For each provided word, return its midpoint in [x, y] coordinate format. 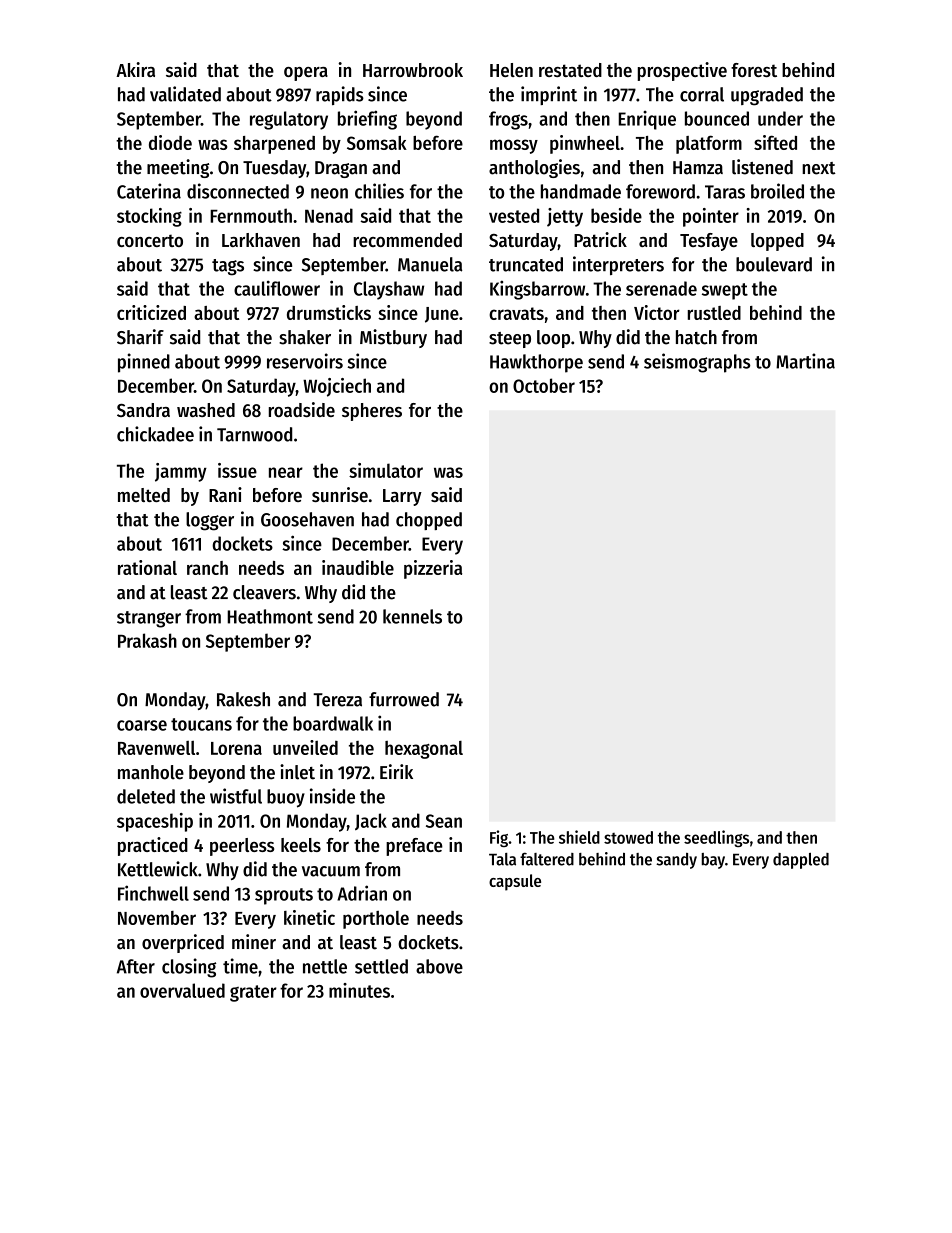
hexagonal [424, 750]
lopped [777, 242]
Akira [135, 69]
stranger [149, 619]
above [439, 966]
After [136, 966]
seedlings [716, 838]
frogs [508, 120]
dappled [801, 861]
